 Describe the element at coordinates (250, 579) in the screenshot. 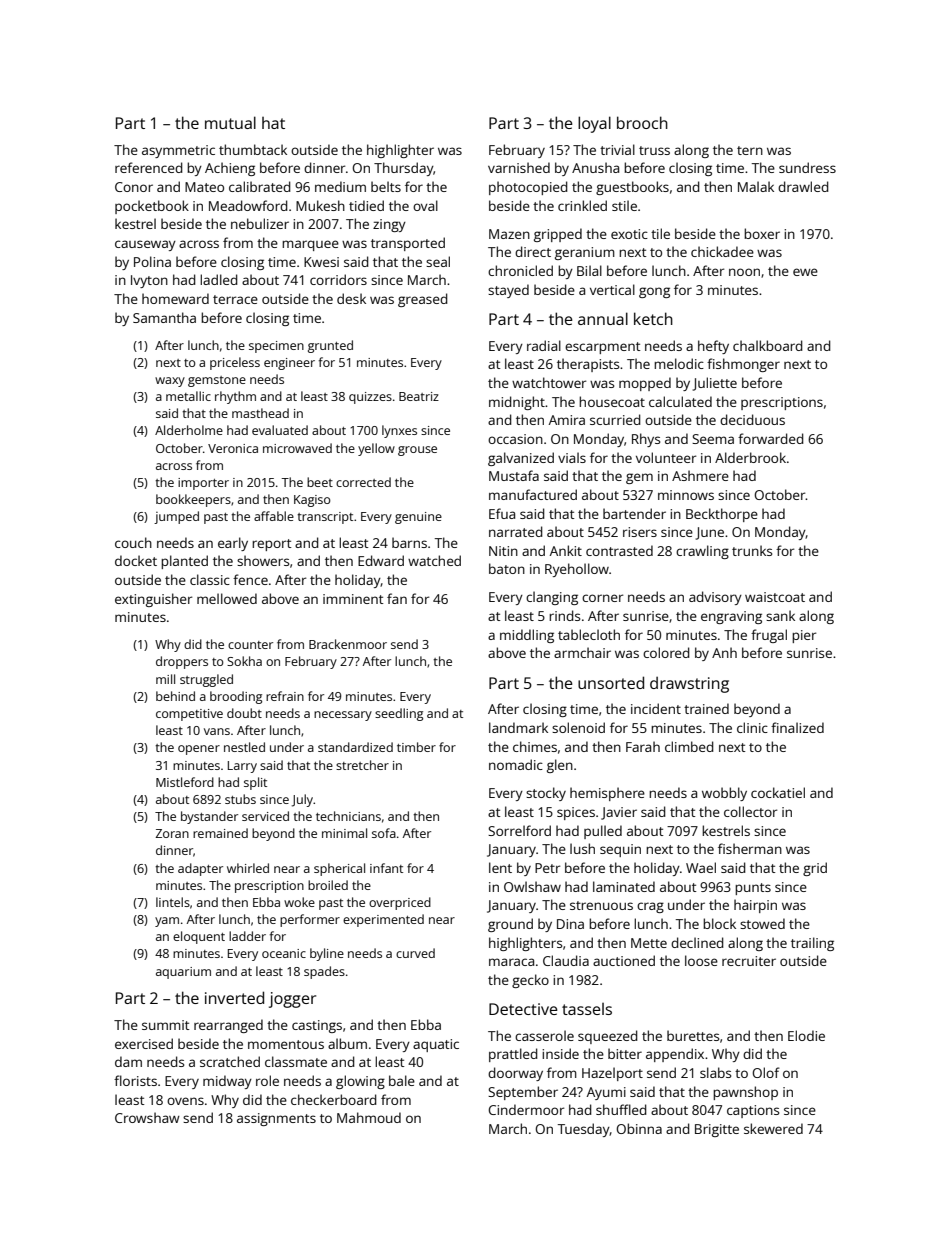

I see `fence` at that location.
